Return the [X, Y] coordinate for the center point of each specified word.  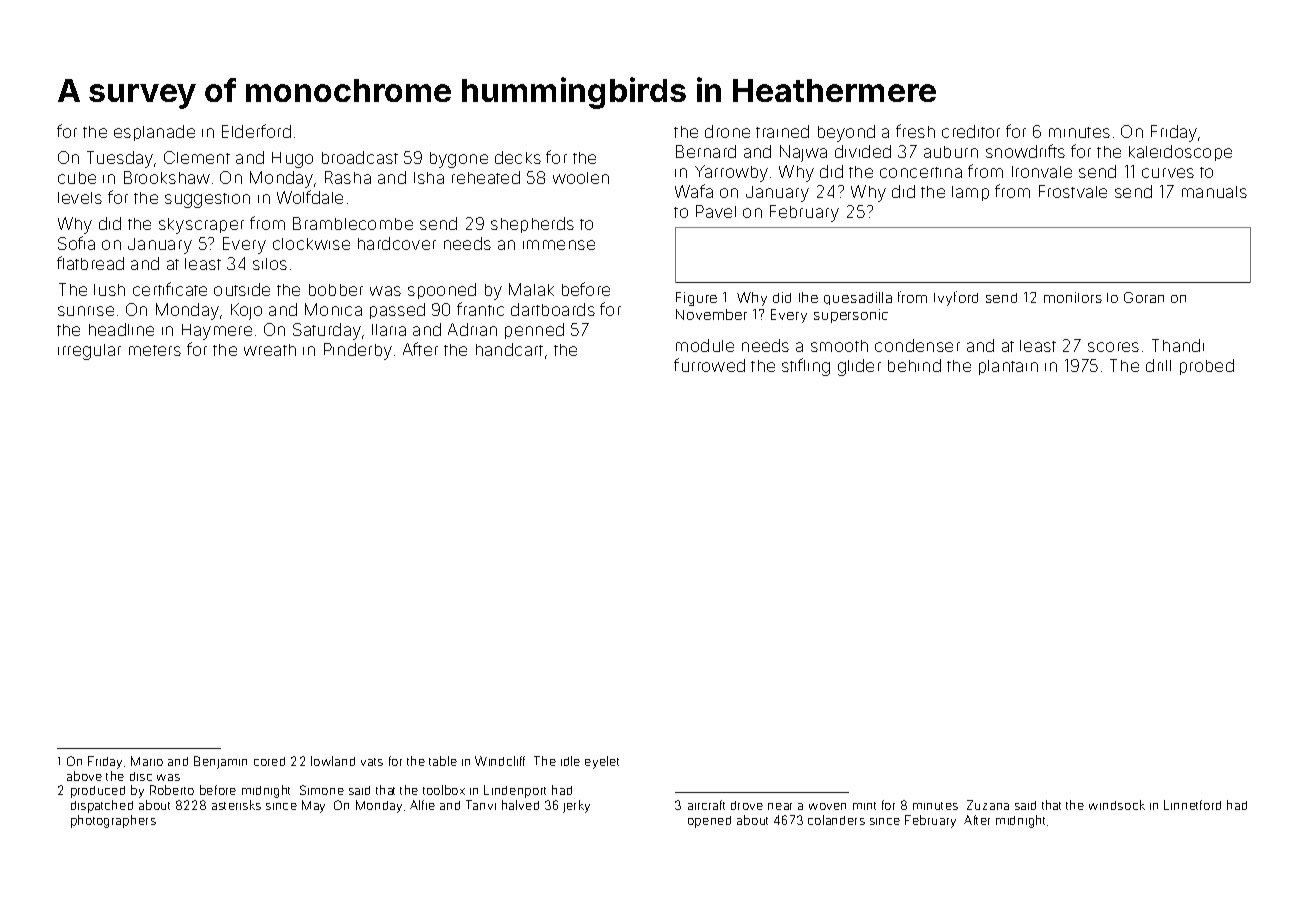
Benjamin [220, 762]
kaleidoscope [1180, 153]
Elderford [256, 131]
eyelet [602, 762]
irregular [89, 352]
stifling [806, 367]
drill [1158, 365]
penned [534, 331]
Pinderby [358, 351]
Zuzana [988, 805]
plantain [1008, 367]
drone [727, 131]
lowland [333, 761]
